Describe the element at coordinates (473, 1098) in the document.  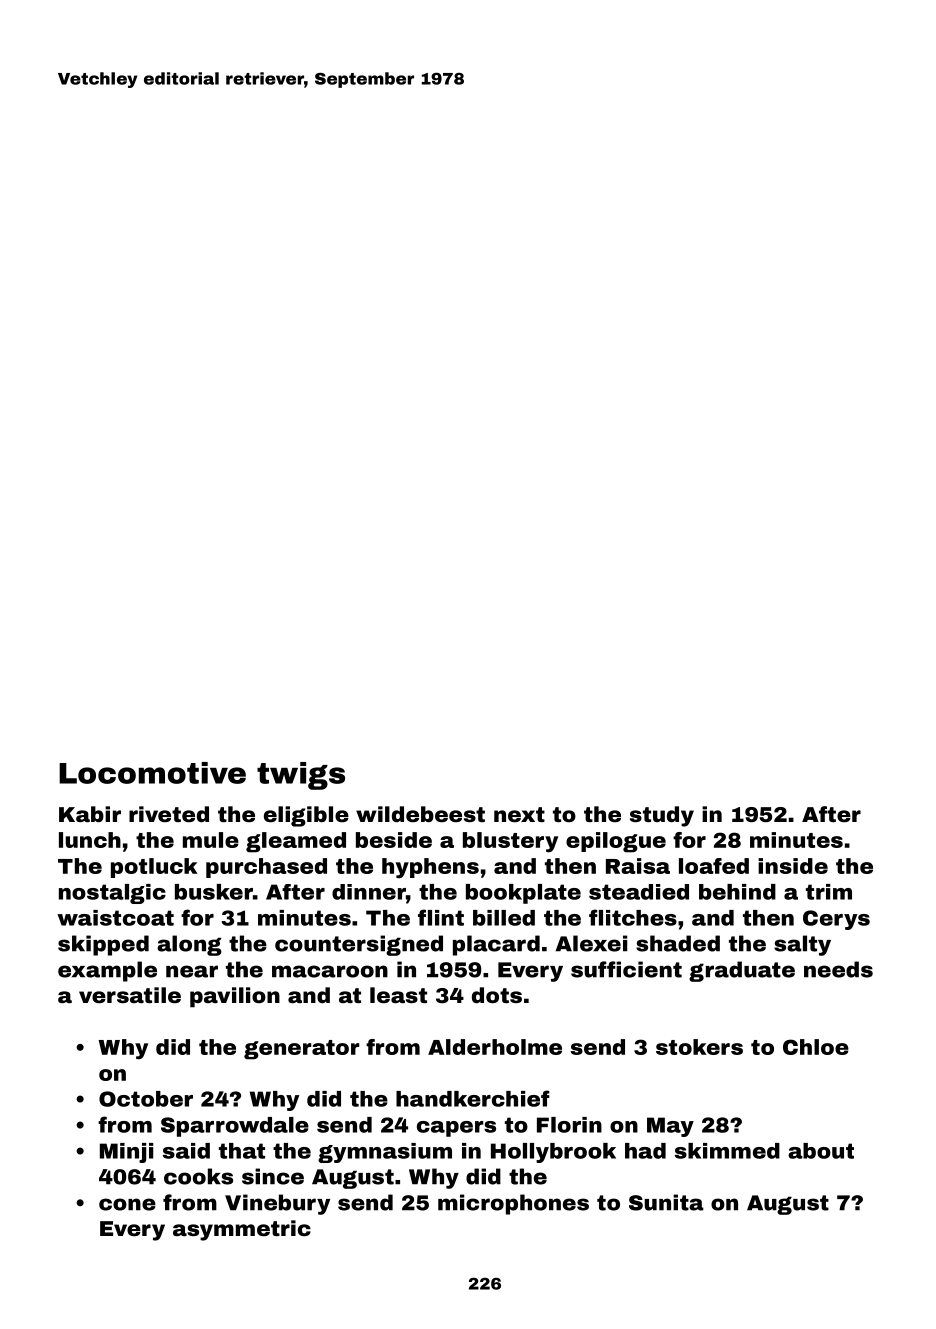
I see `handkerchief` at that location.
